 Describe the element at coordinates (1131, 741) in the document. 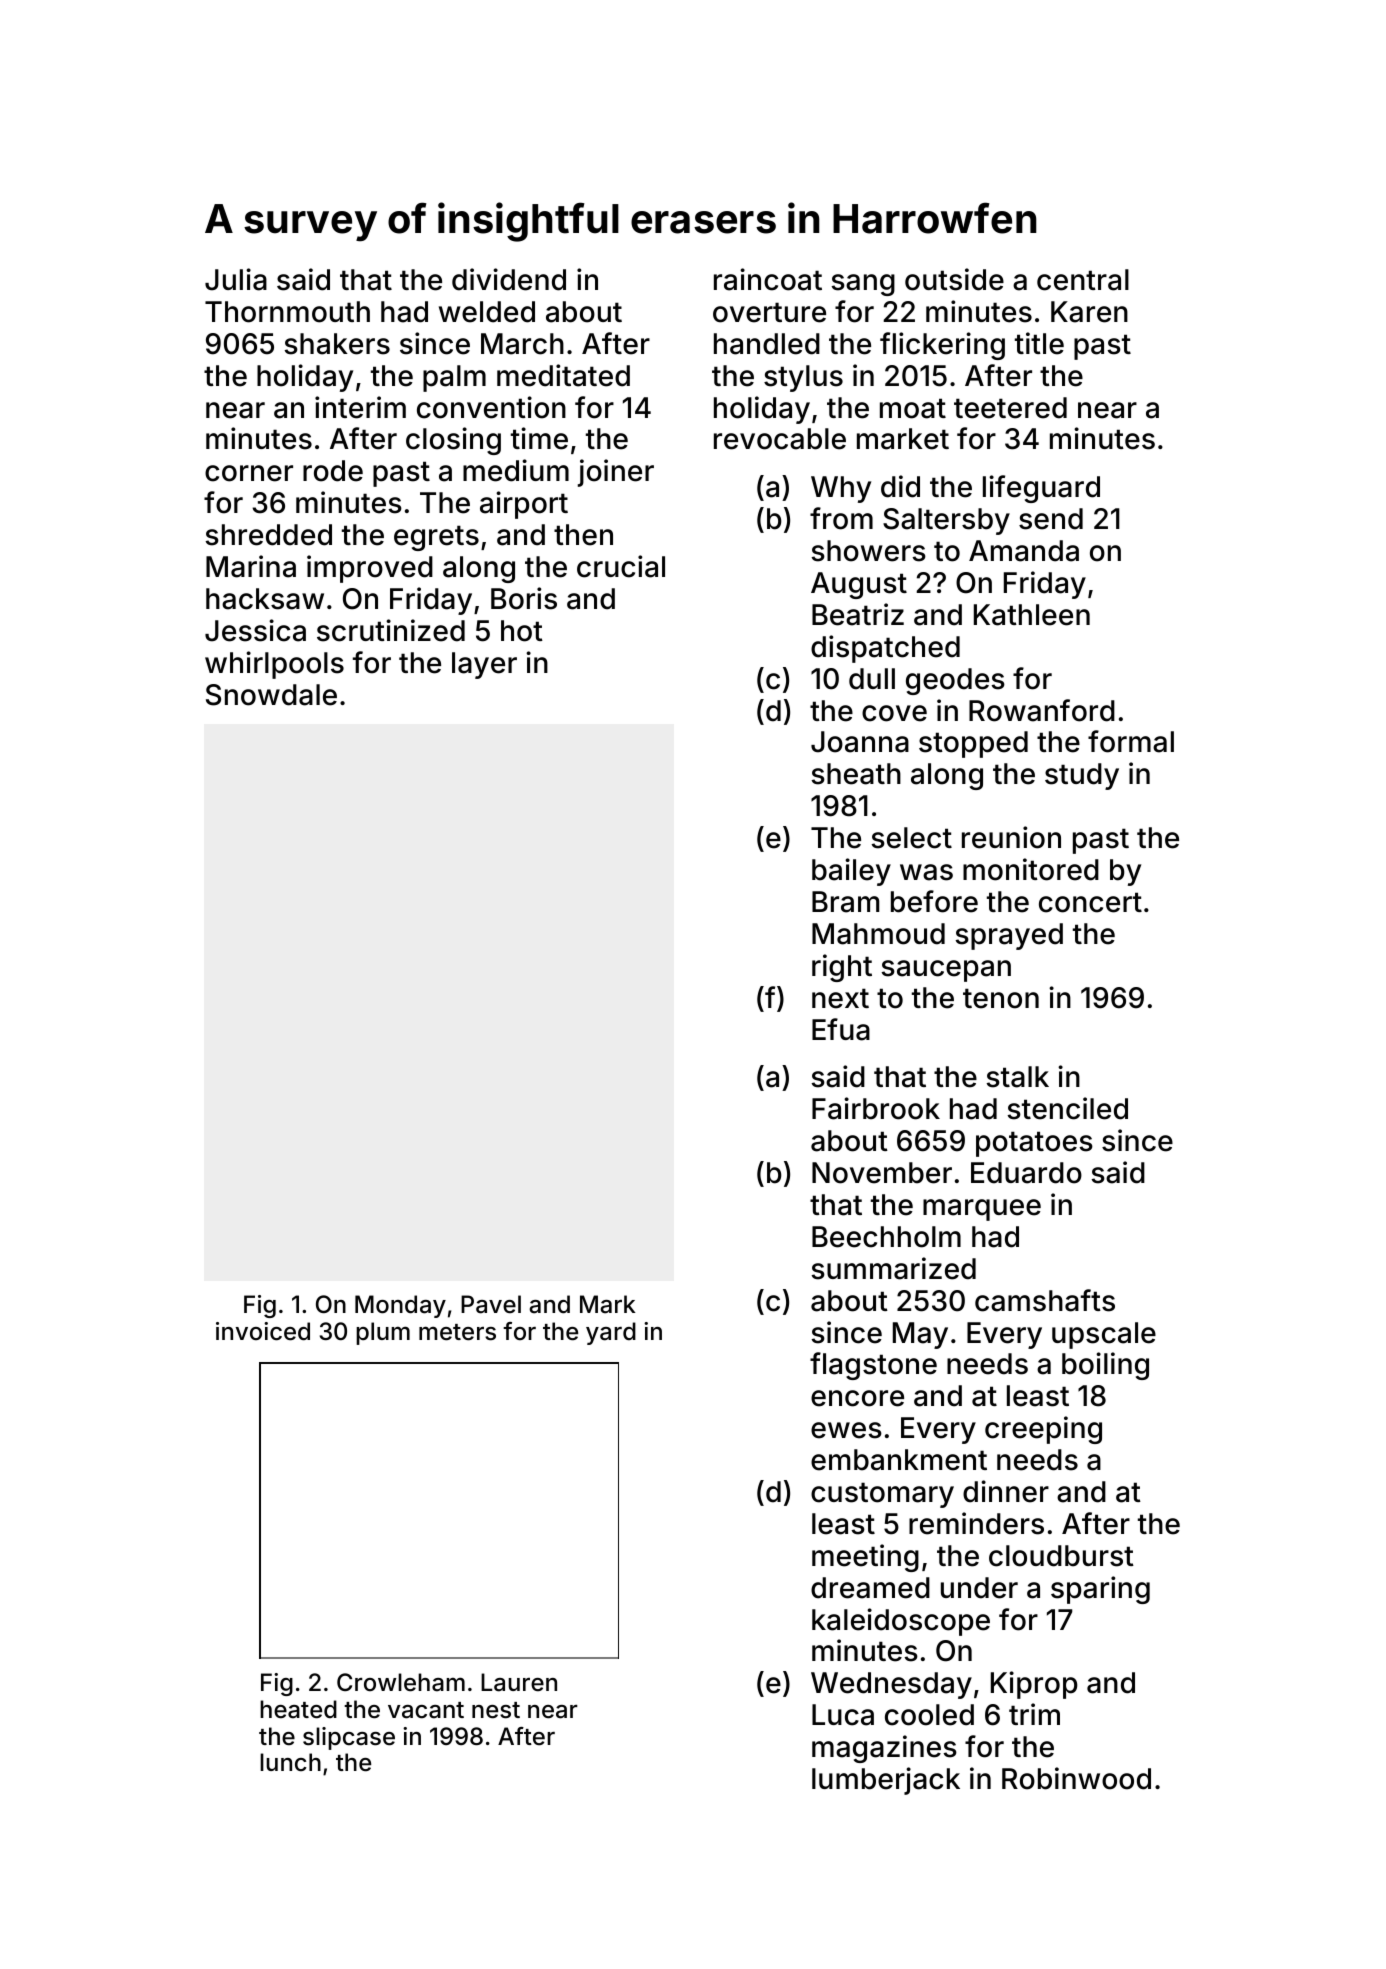

I see `formal` at that location.
